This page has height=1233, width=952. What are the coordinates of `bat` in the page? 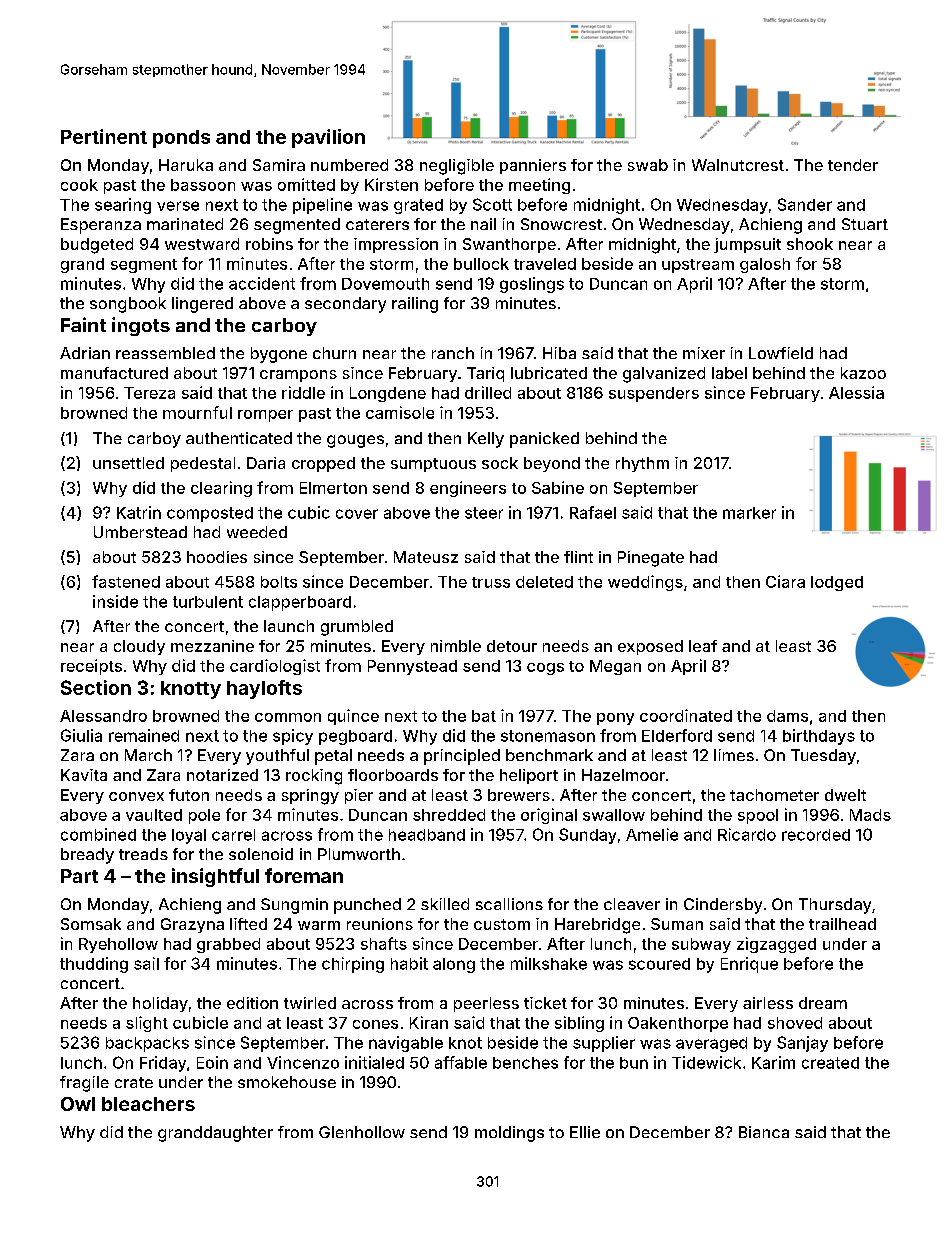 It's located at (484, 716).
